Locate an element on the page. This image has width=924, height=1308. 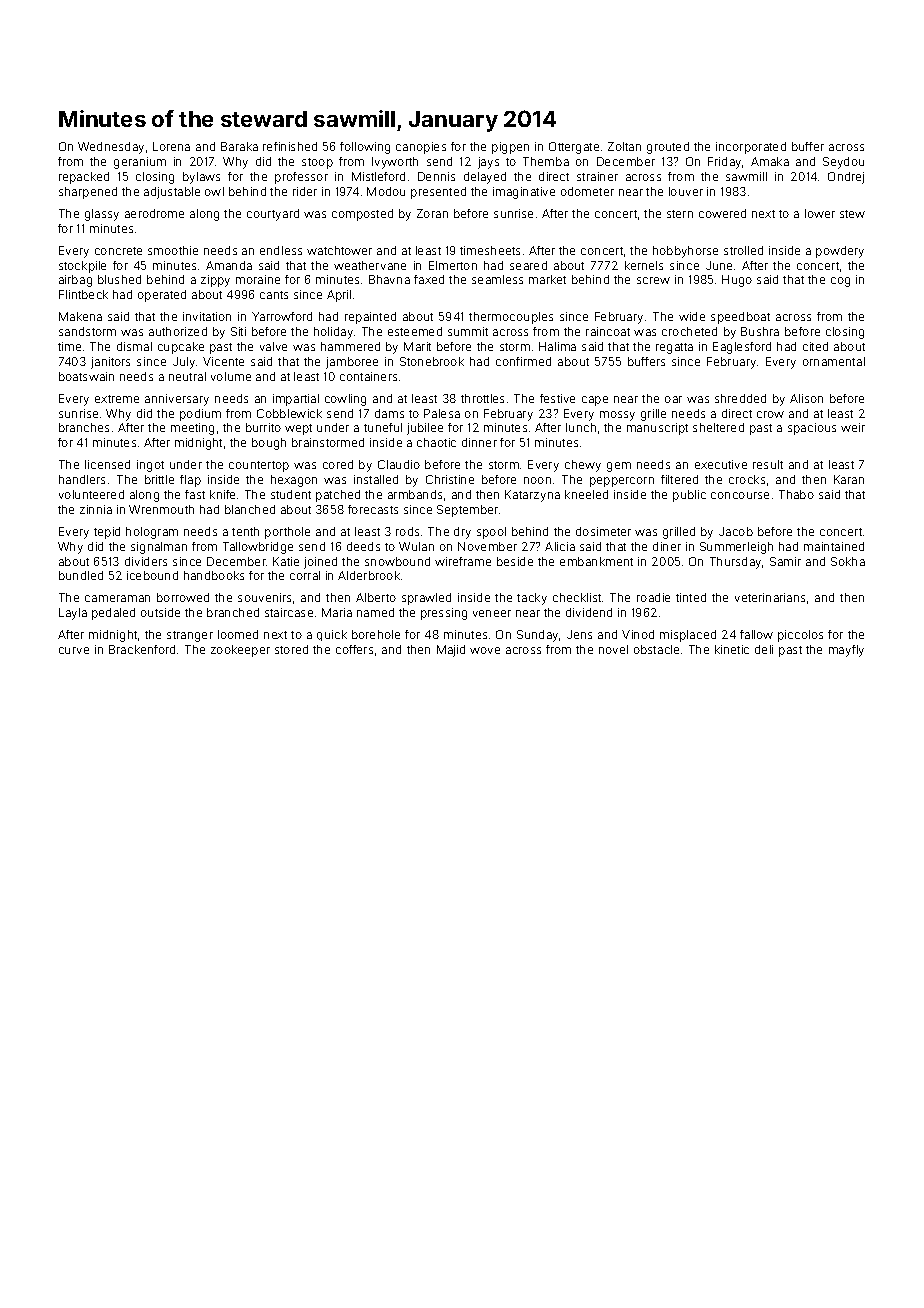
Alicia is located at coordinates (560, 546).
